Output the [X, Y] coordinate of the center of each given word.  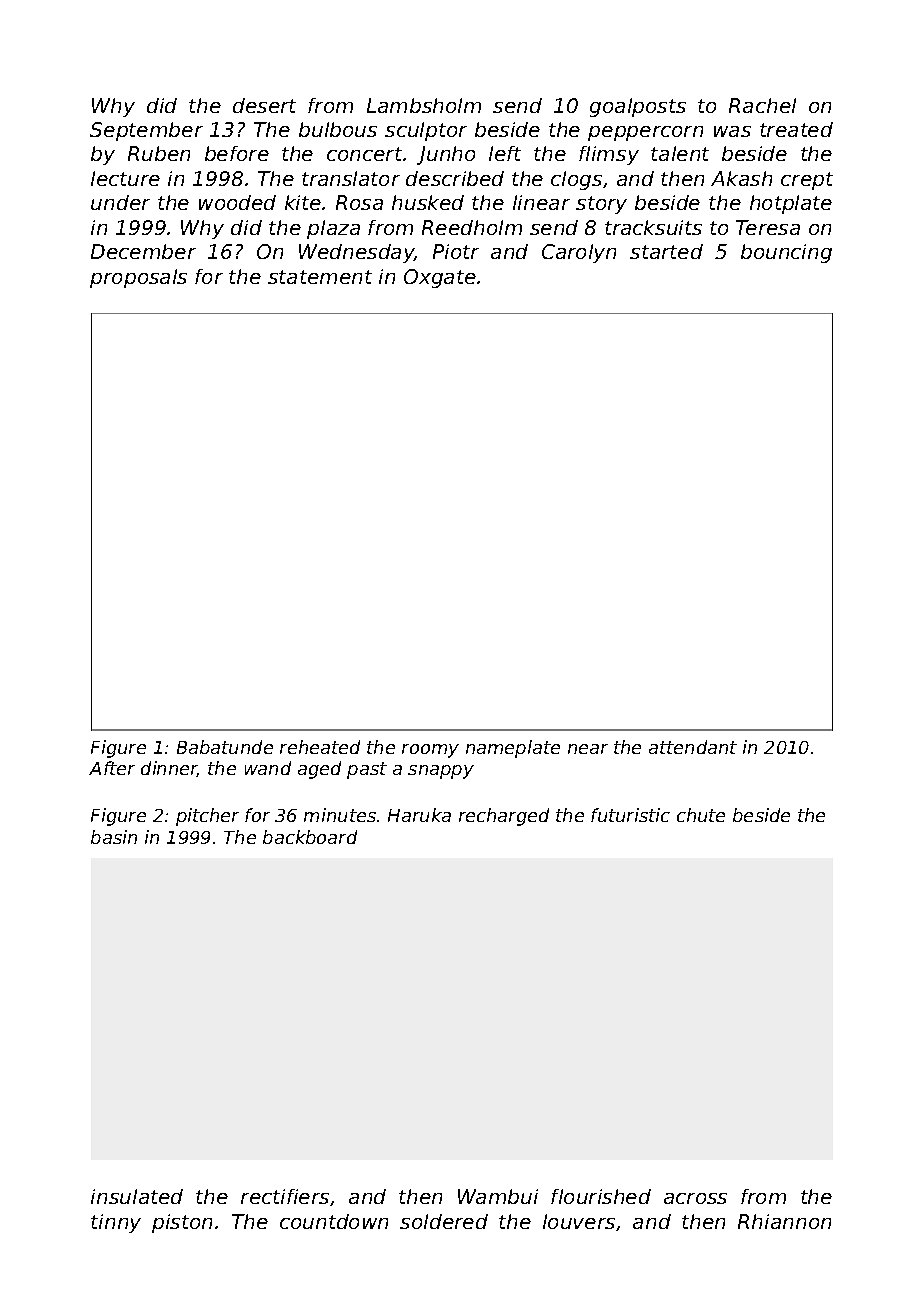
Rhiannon [784, 1221]
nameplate [513, 749]
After [112, 768]
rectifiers [285, 1196]
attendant [693, 747]
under [120, 202]
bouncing [786, 253]
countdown [334, 1221]
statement [320, 277]
